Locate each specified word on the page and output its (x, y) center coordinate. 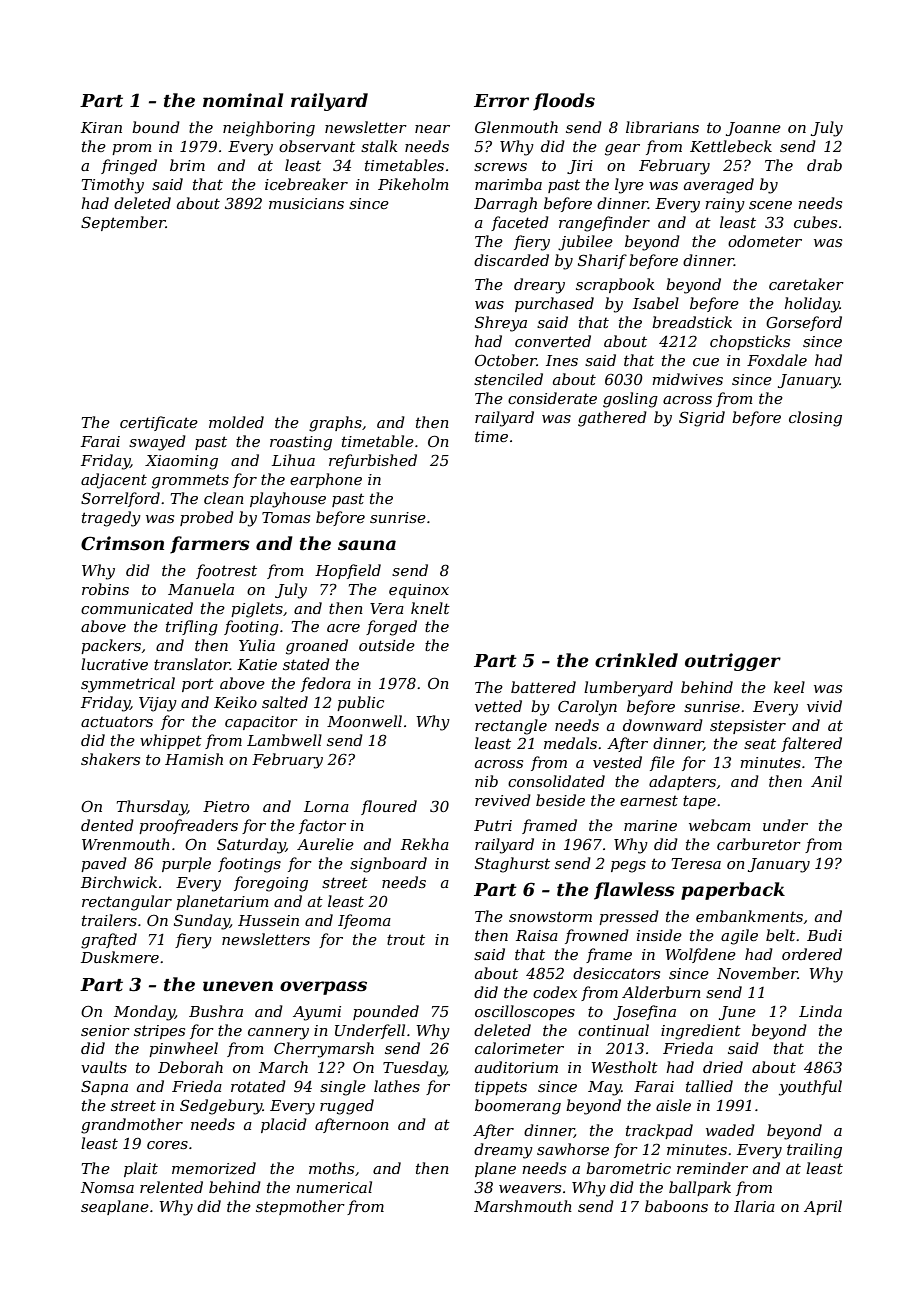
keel (789, 687)
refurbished (373, 461)
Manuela (201, 589)
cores (167, 1145)
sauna (367, 545)
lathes (397, 1086)
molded (236, 422)
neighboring (269, 129)
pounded (386, 1012)
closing (815, 419)
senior (105, 1030)
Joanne (753, 129)
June (737, 1013)
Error (501, 101)
